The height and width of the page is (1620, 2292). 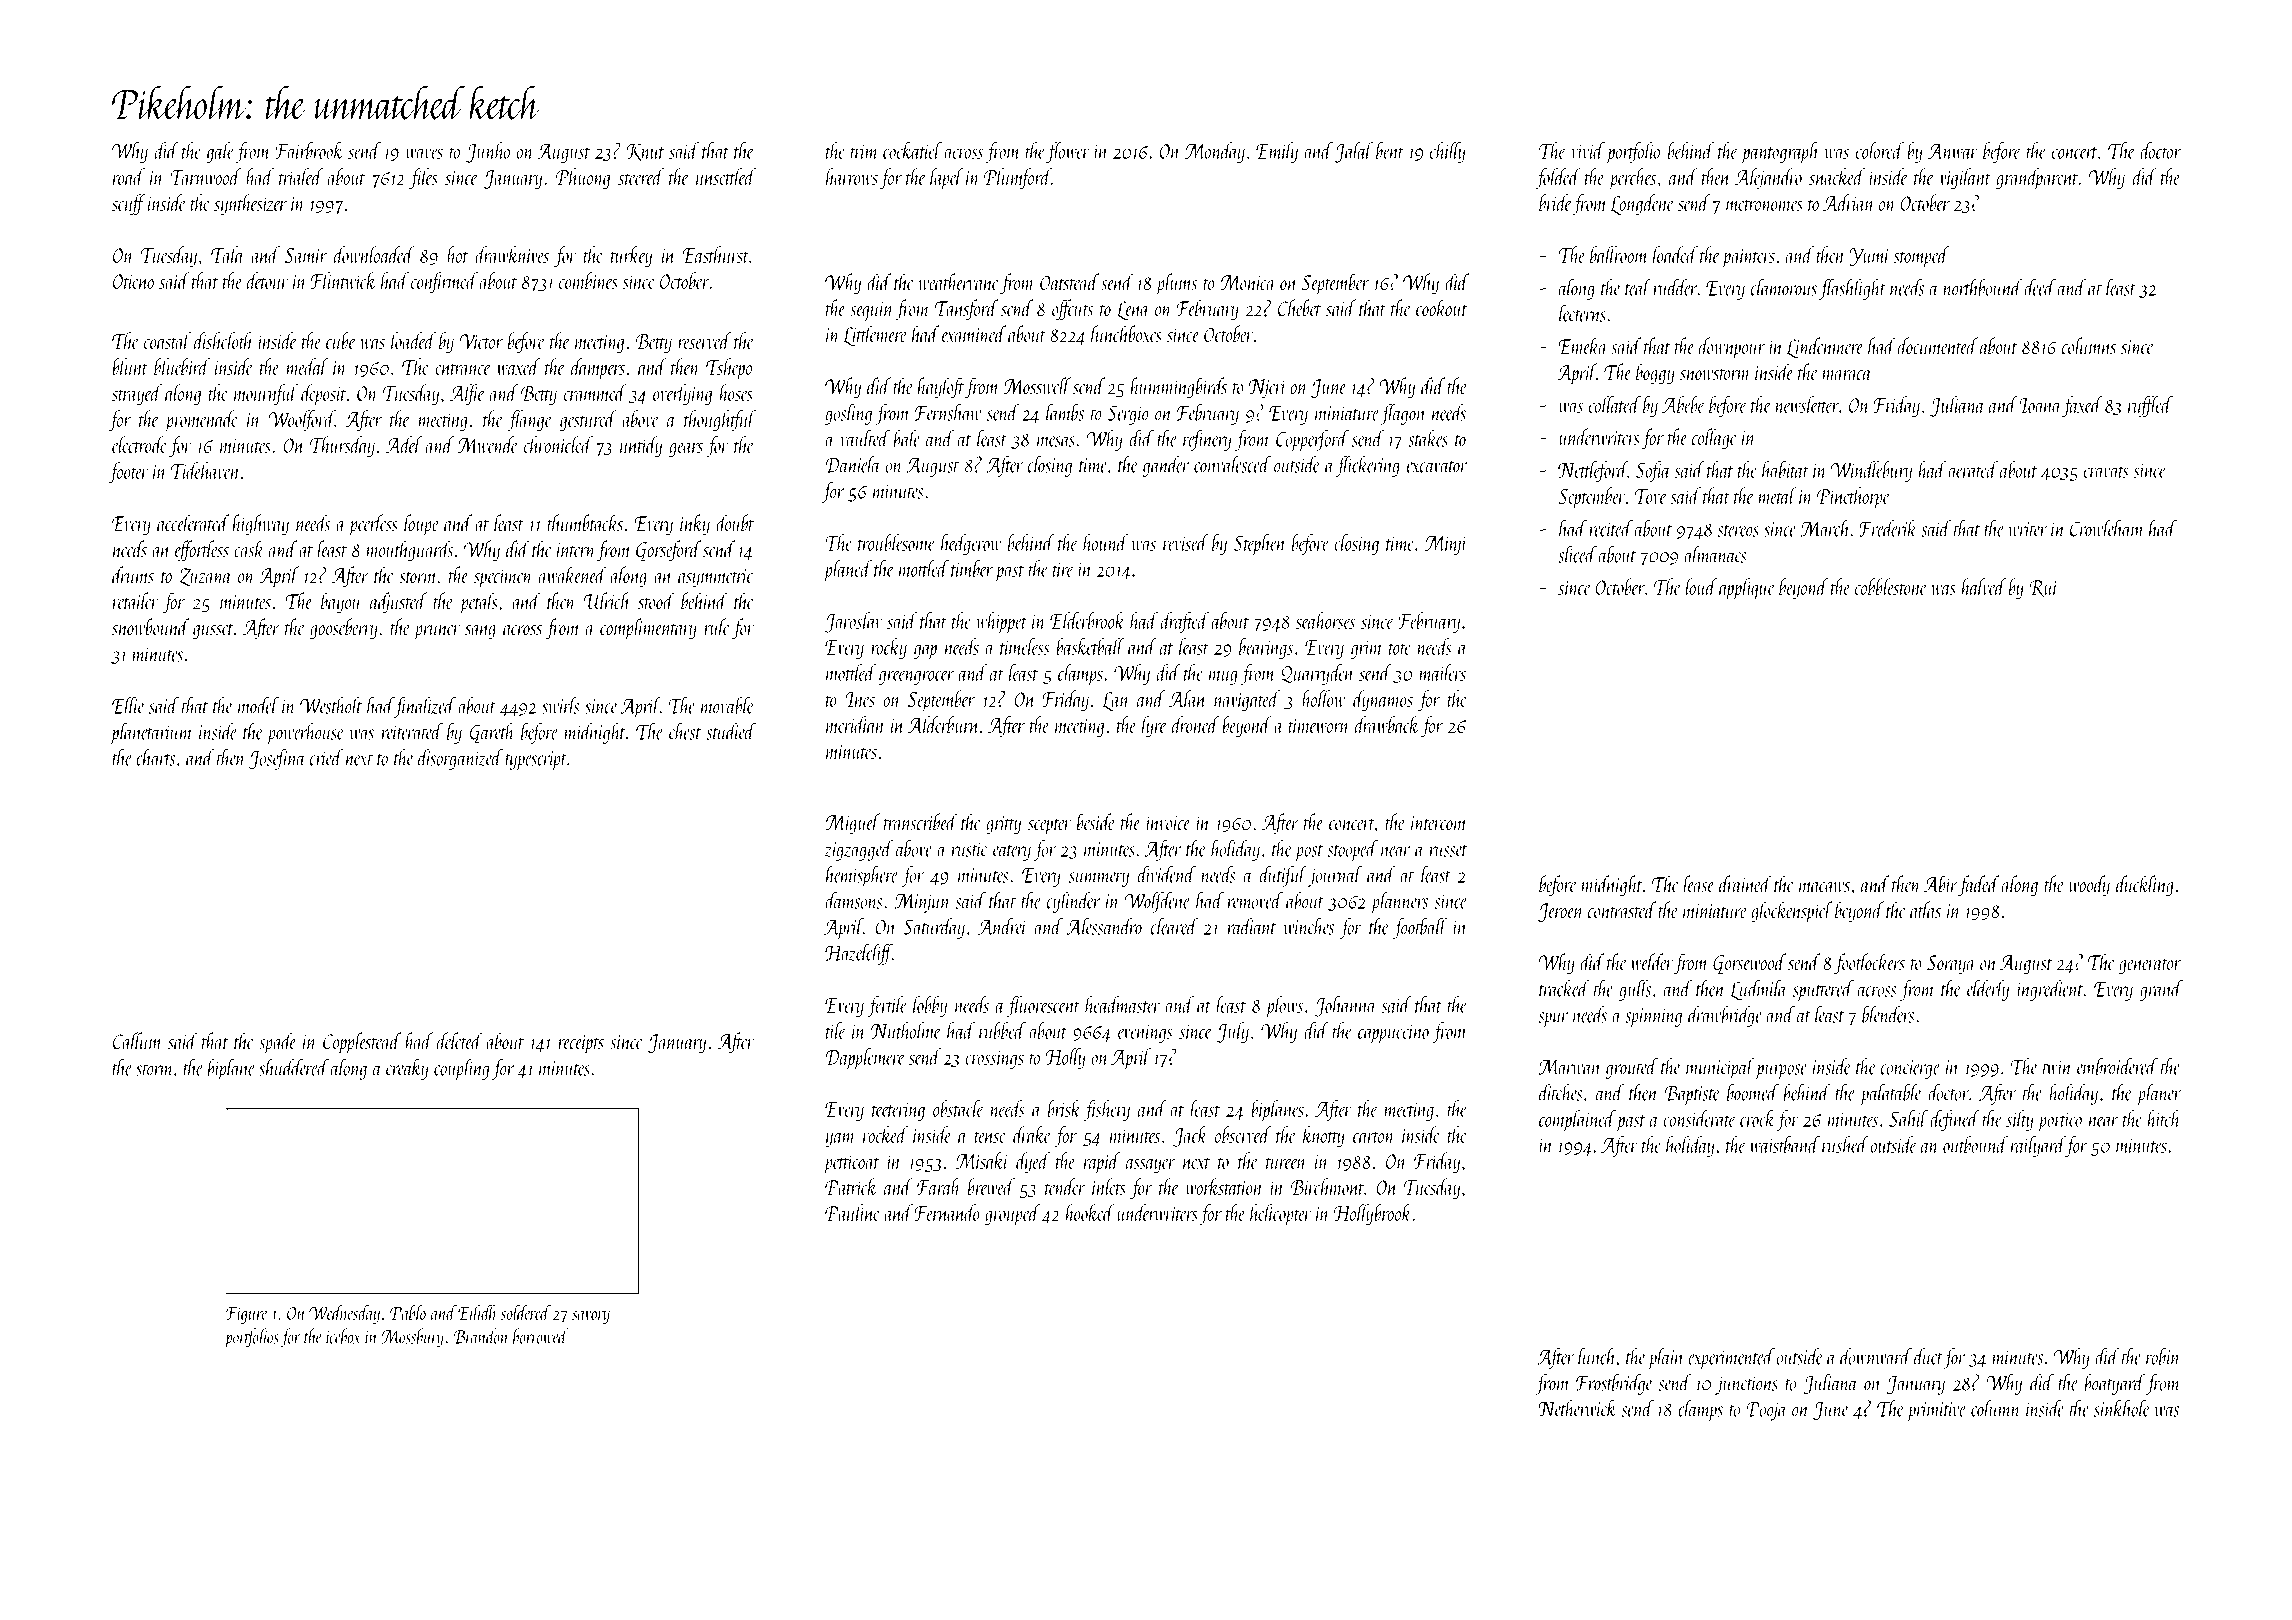 I want to click on Netherwick, so click(x=1577, y=1408).
